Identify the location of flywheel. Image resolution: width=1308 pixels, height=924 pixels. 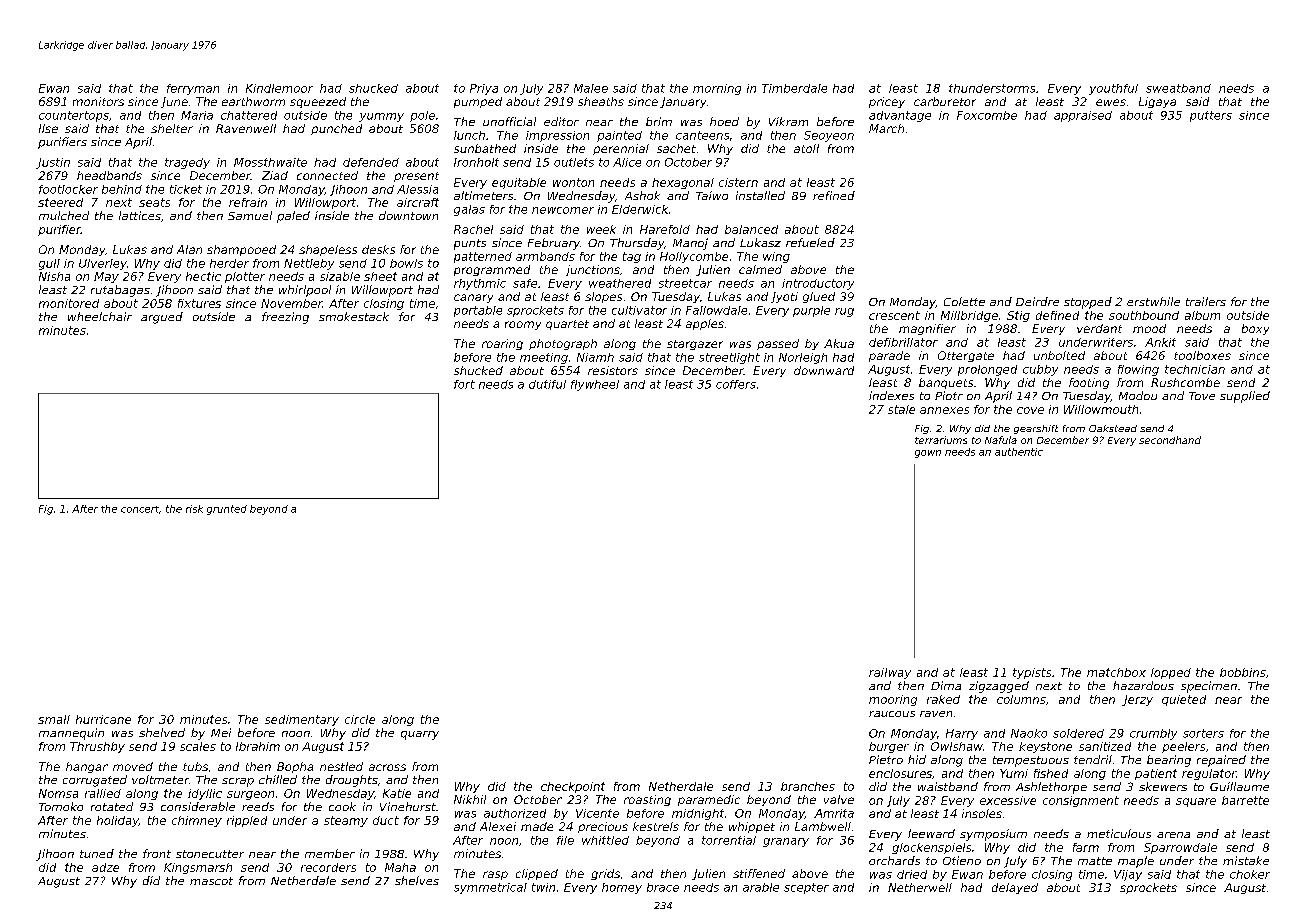
(595, 385).
